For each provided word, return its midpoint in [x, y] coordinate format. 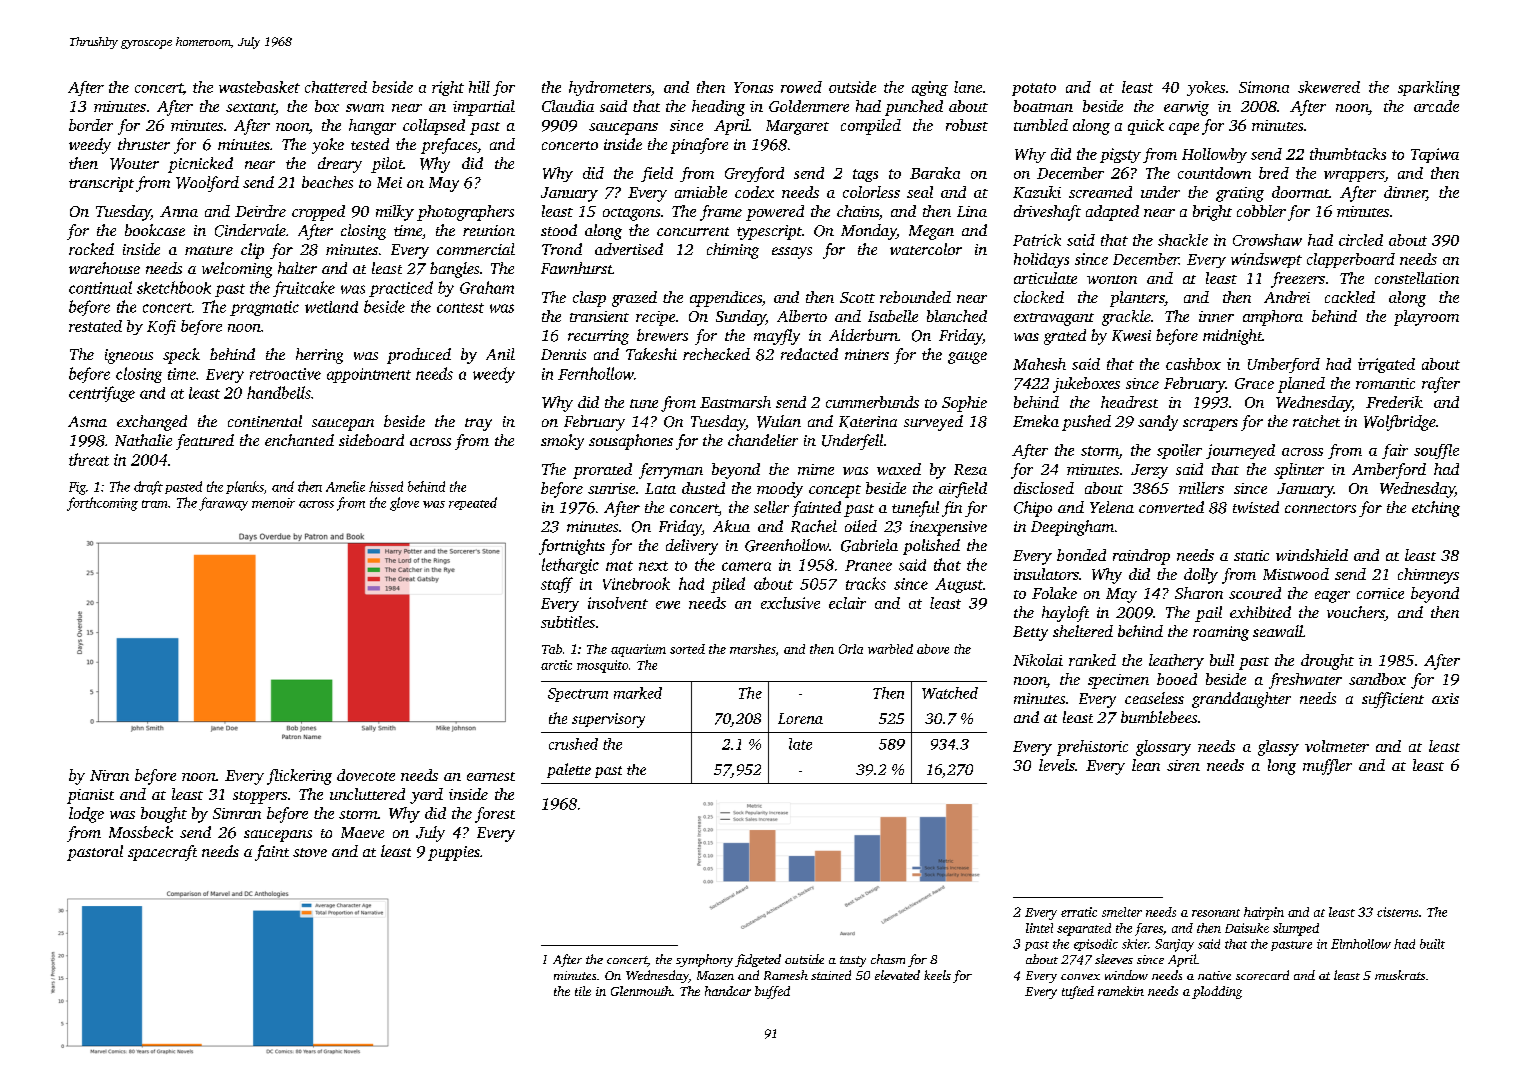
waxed [899, 469]
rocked [91, 249]
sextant [250, 109]
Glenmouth [641, 991]
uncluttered [367, 794]
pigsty [1120, 155]
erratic [1079, 912]
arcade [1436, 106]
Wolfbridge [1400, 423]
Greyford [754, 174]
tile [583, 991]
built [1432, 944]
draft [148, 488]
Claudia [568, 106]
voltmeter [1337, 746]
